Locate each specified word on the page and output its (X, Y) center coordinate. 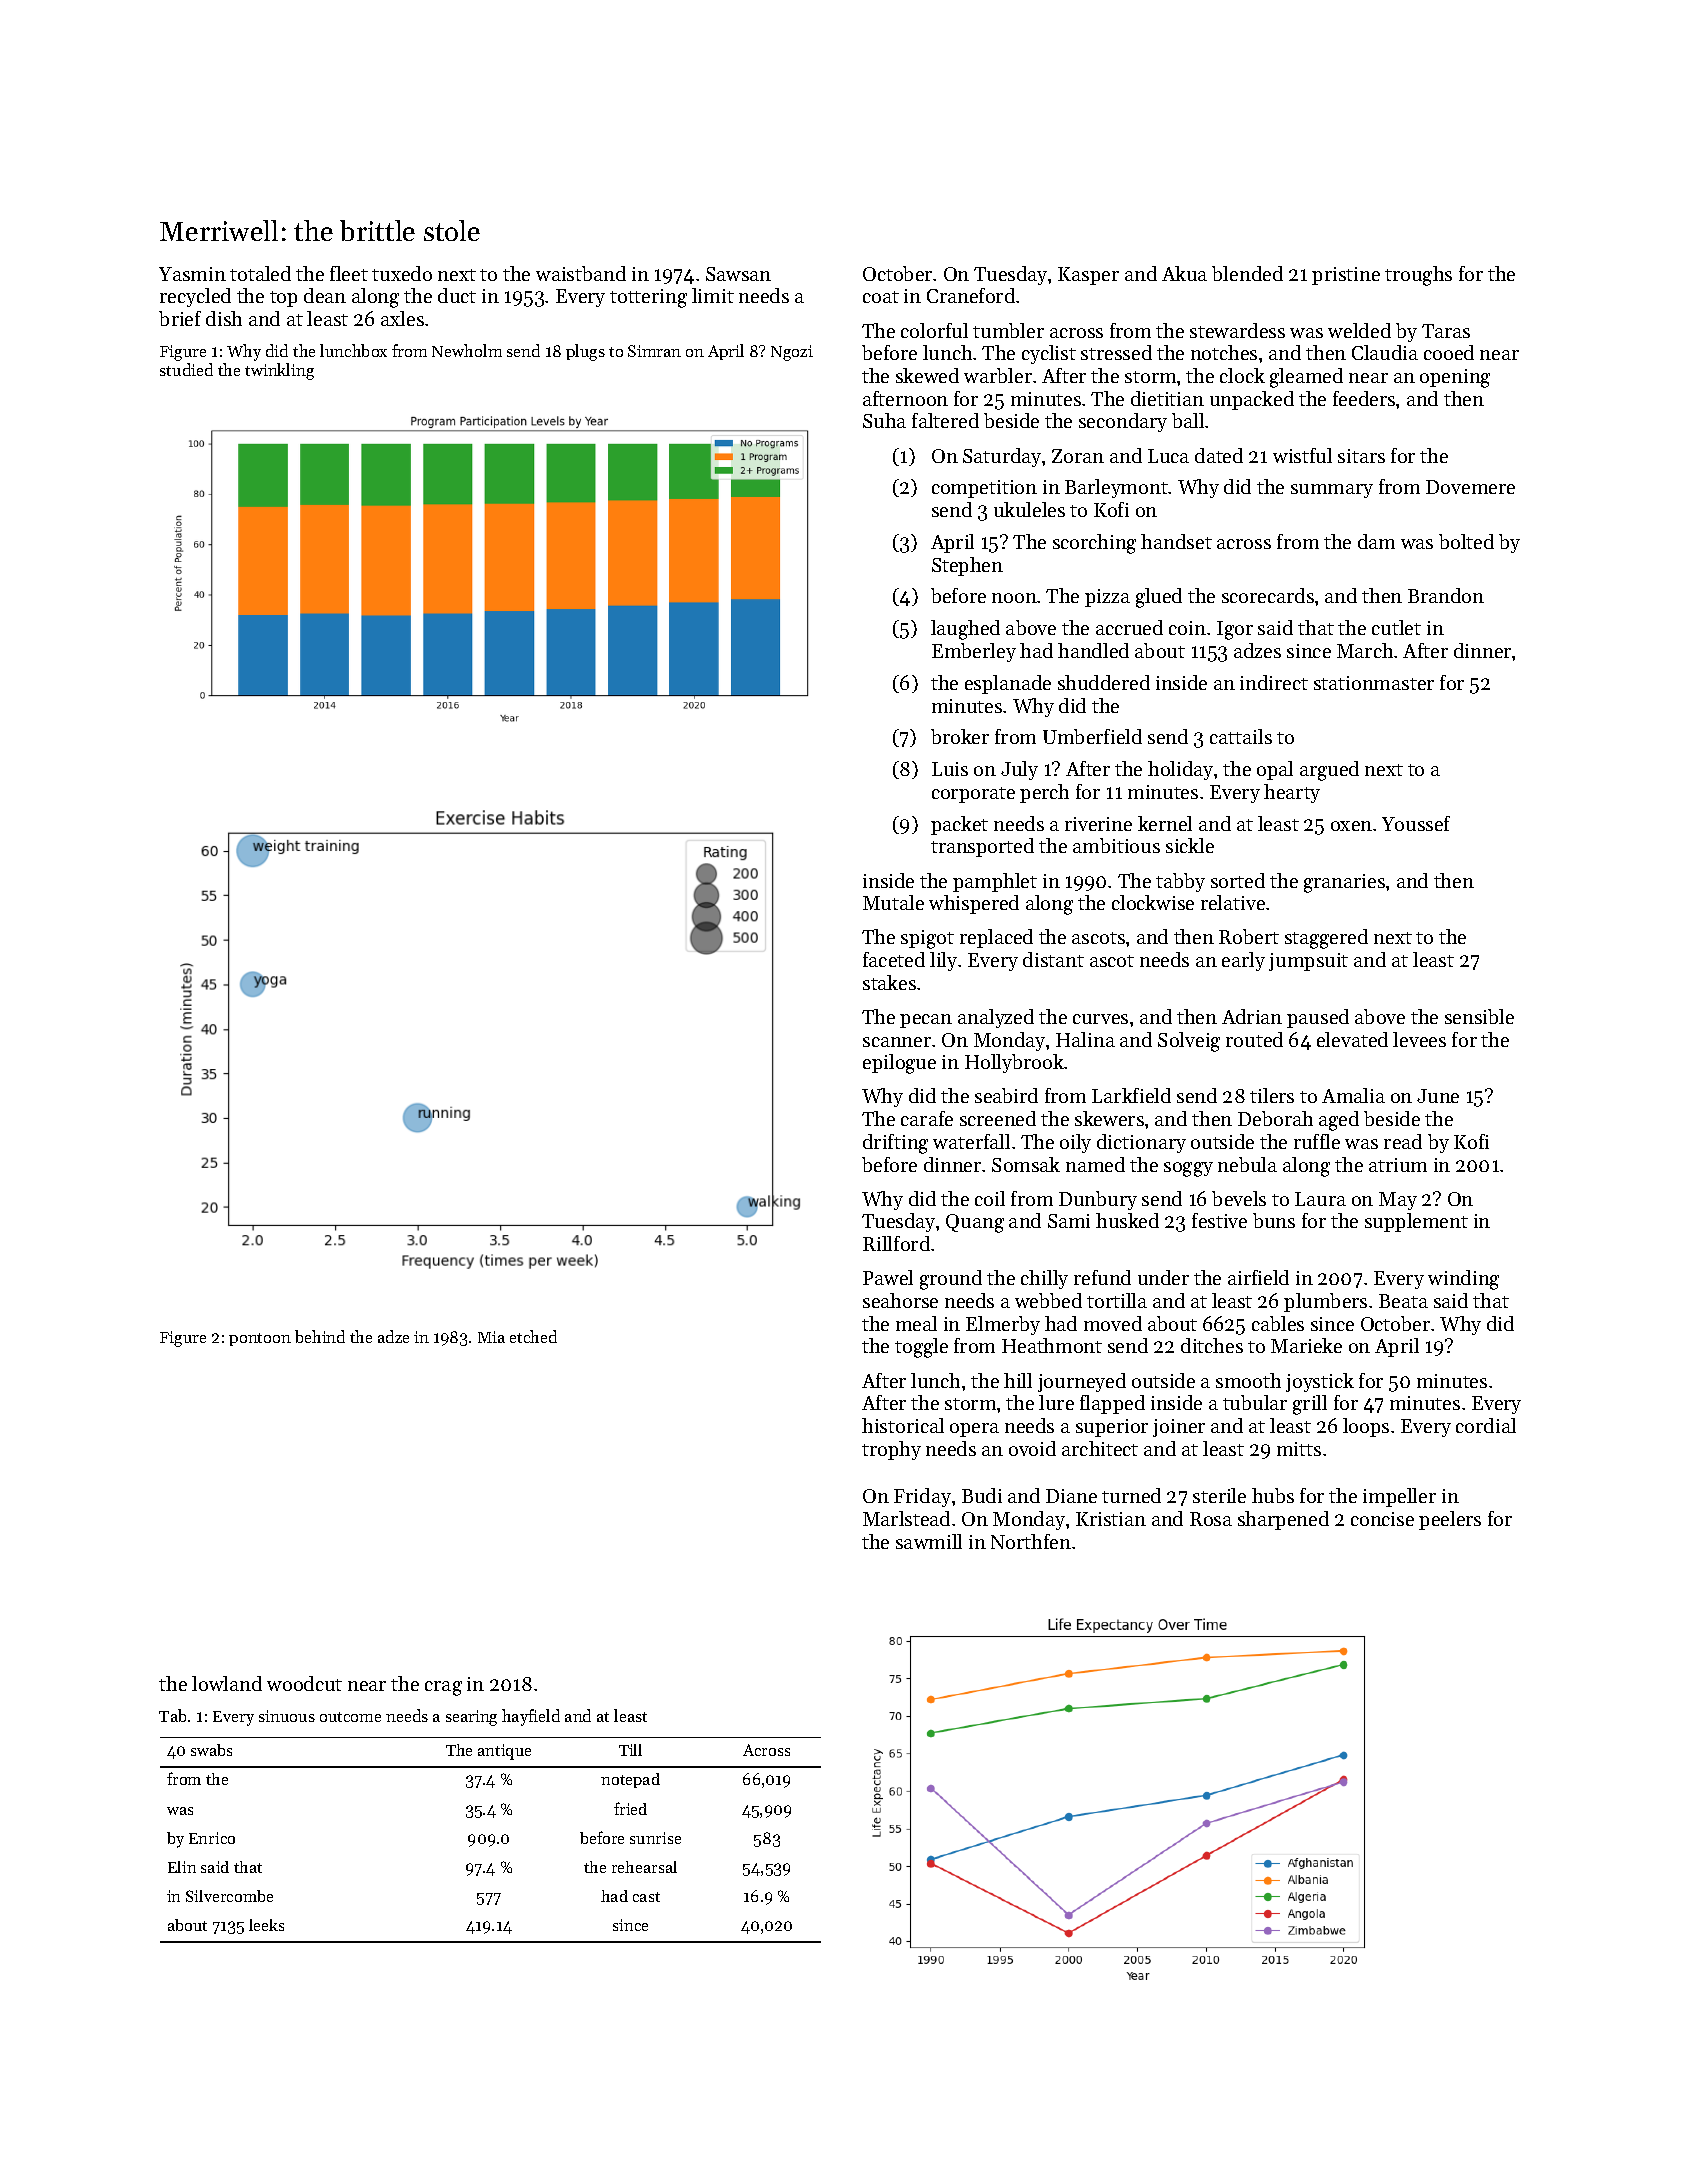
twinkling (279, 371)
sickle (1190, 845)
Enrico (212, 1838)
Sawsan (738, 274)
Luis (950, 769)
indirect (1274, 682)
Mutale (893, 902)
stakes (889, 982)
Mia (491, 1337)
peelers (1450, 1520)
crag (443, 1688)
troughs (1418, 276)
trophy (891, 1450)
